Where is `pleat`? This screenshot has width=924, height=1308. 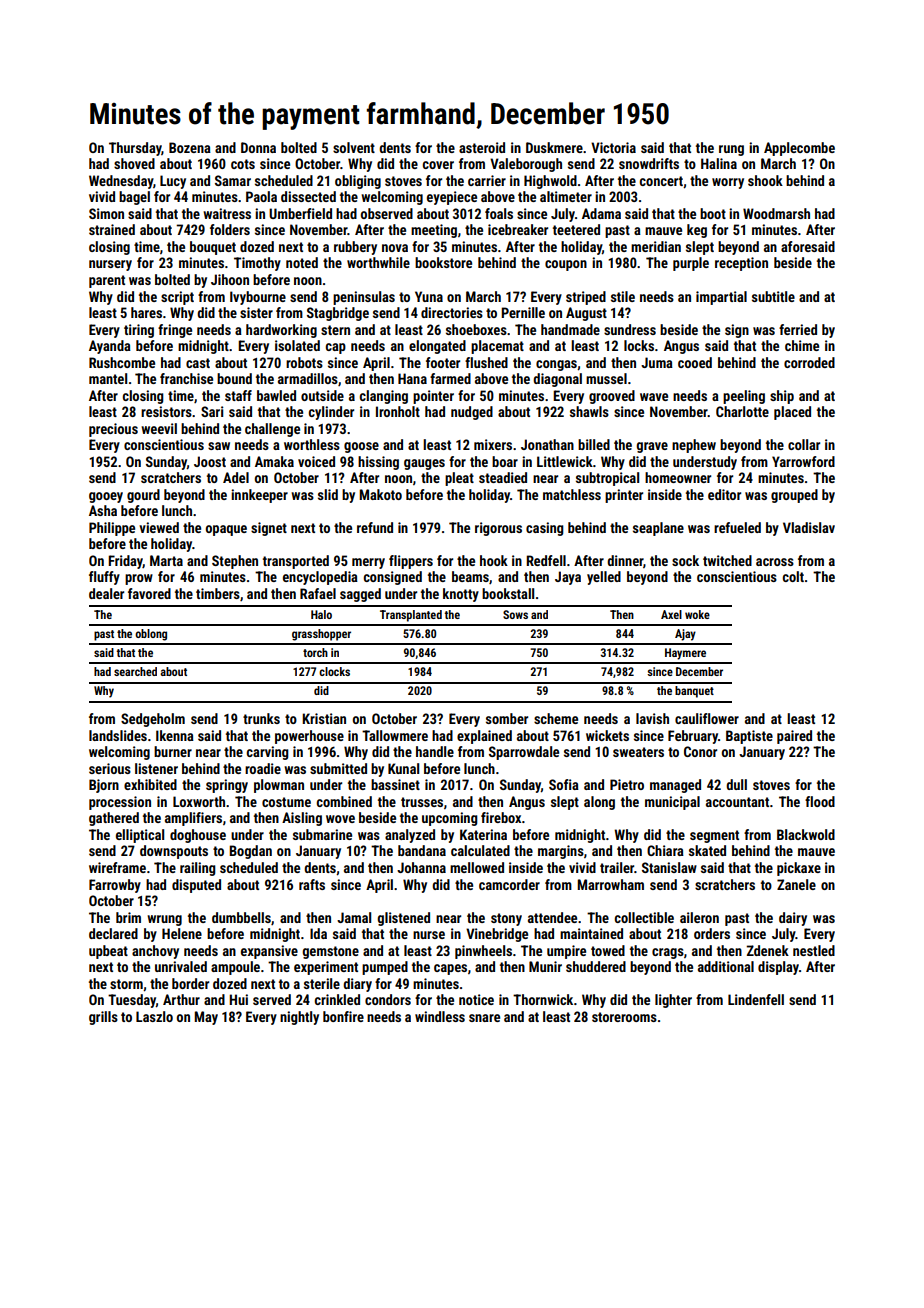 pleat is located at coordinates (459, 479).
